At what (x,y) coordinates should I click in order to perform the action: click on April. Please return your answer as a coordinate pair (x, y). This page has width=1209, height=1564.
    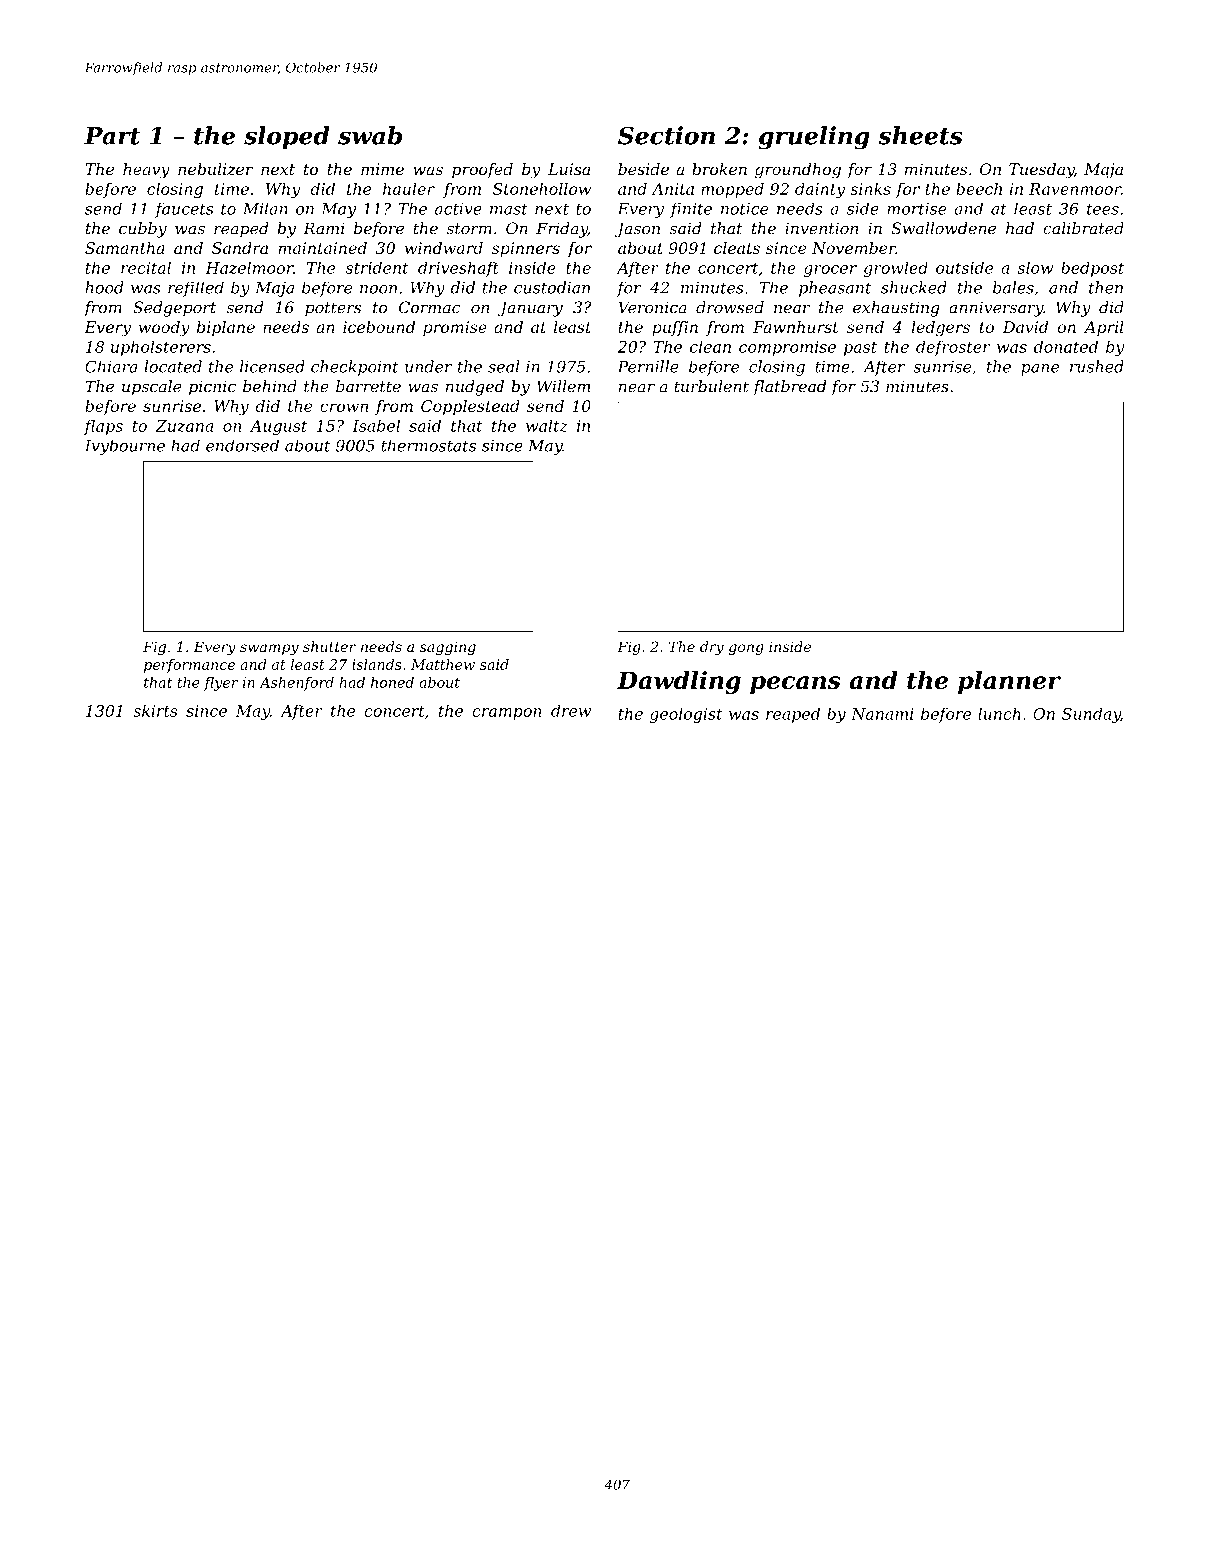
    Looking at the image, I should click on (1104, 328).
